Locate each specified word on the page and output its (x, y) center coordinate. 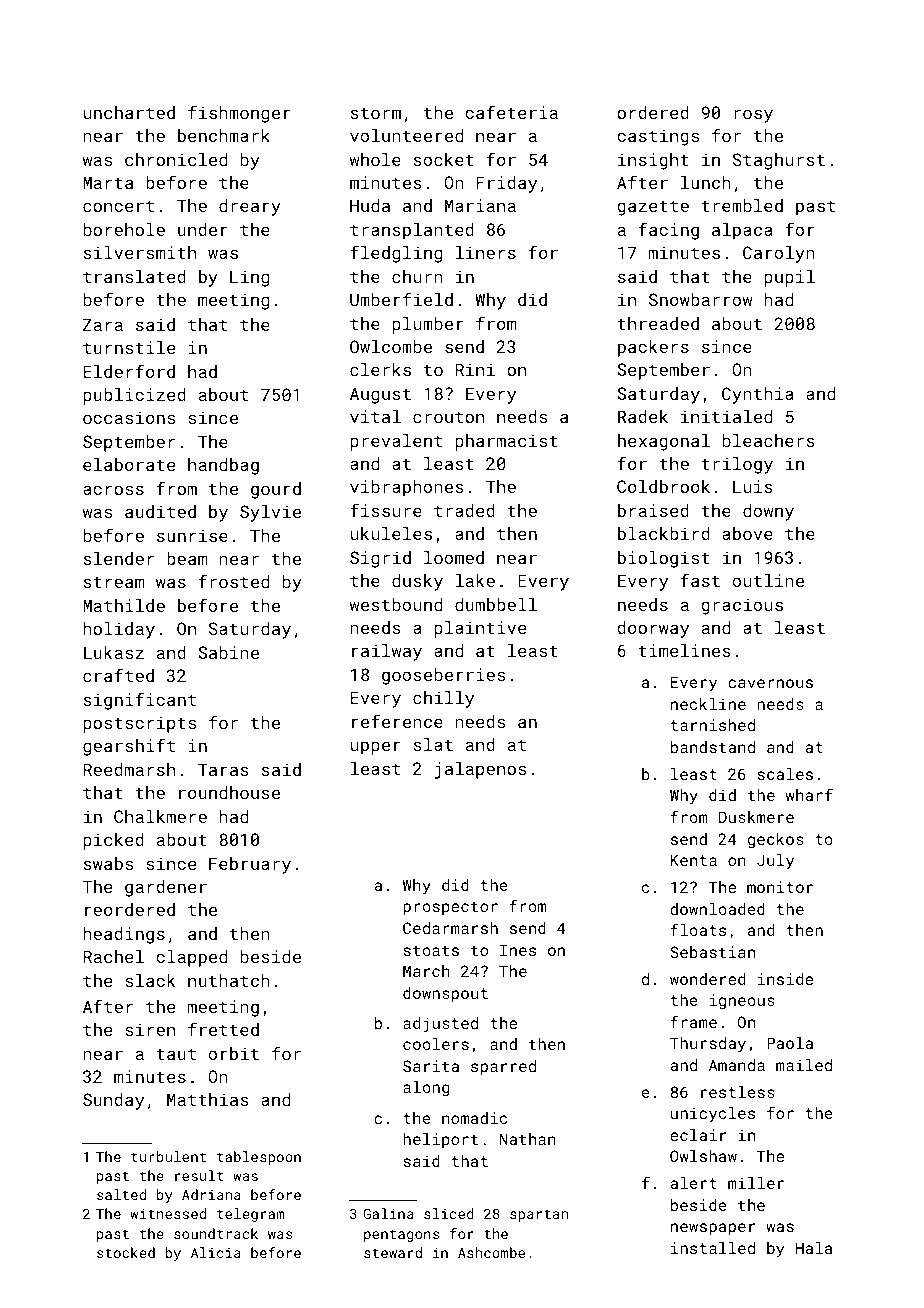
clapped (191, 958)
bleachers (769, 440)
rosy (753, 116)
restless (738, 1092)
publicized (134, 396)
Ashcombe (491, 1252)
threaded (658, 323)
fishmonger (239, 114)
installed (713, 1248)
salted (121, 1194)
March (426, 971)
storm (376, 113)
